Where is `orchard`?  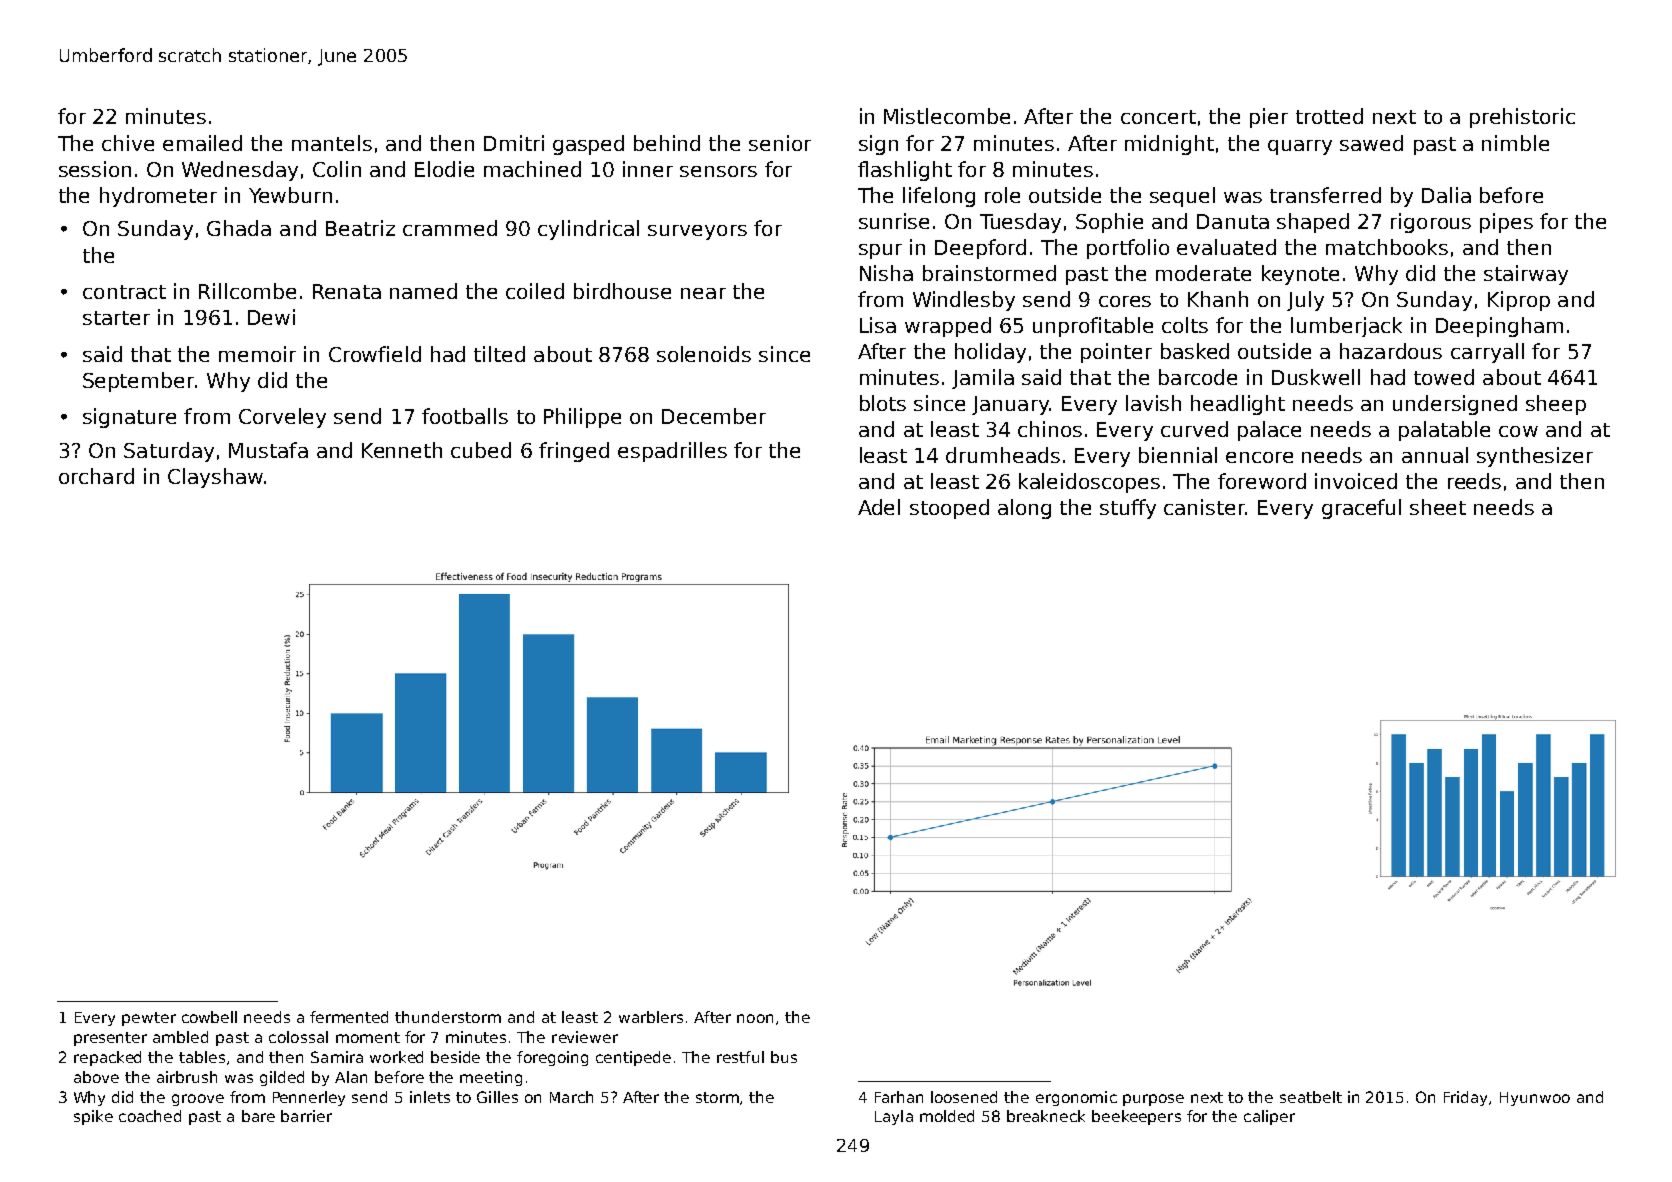
orchard is located at coordinates (96, 476).
